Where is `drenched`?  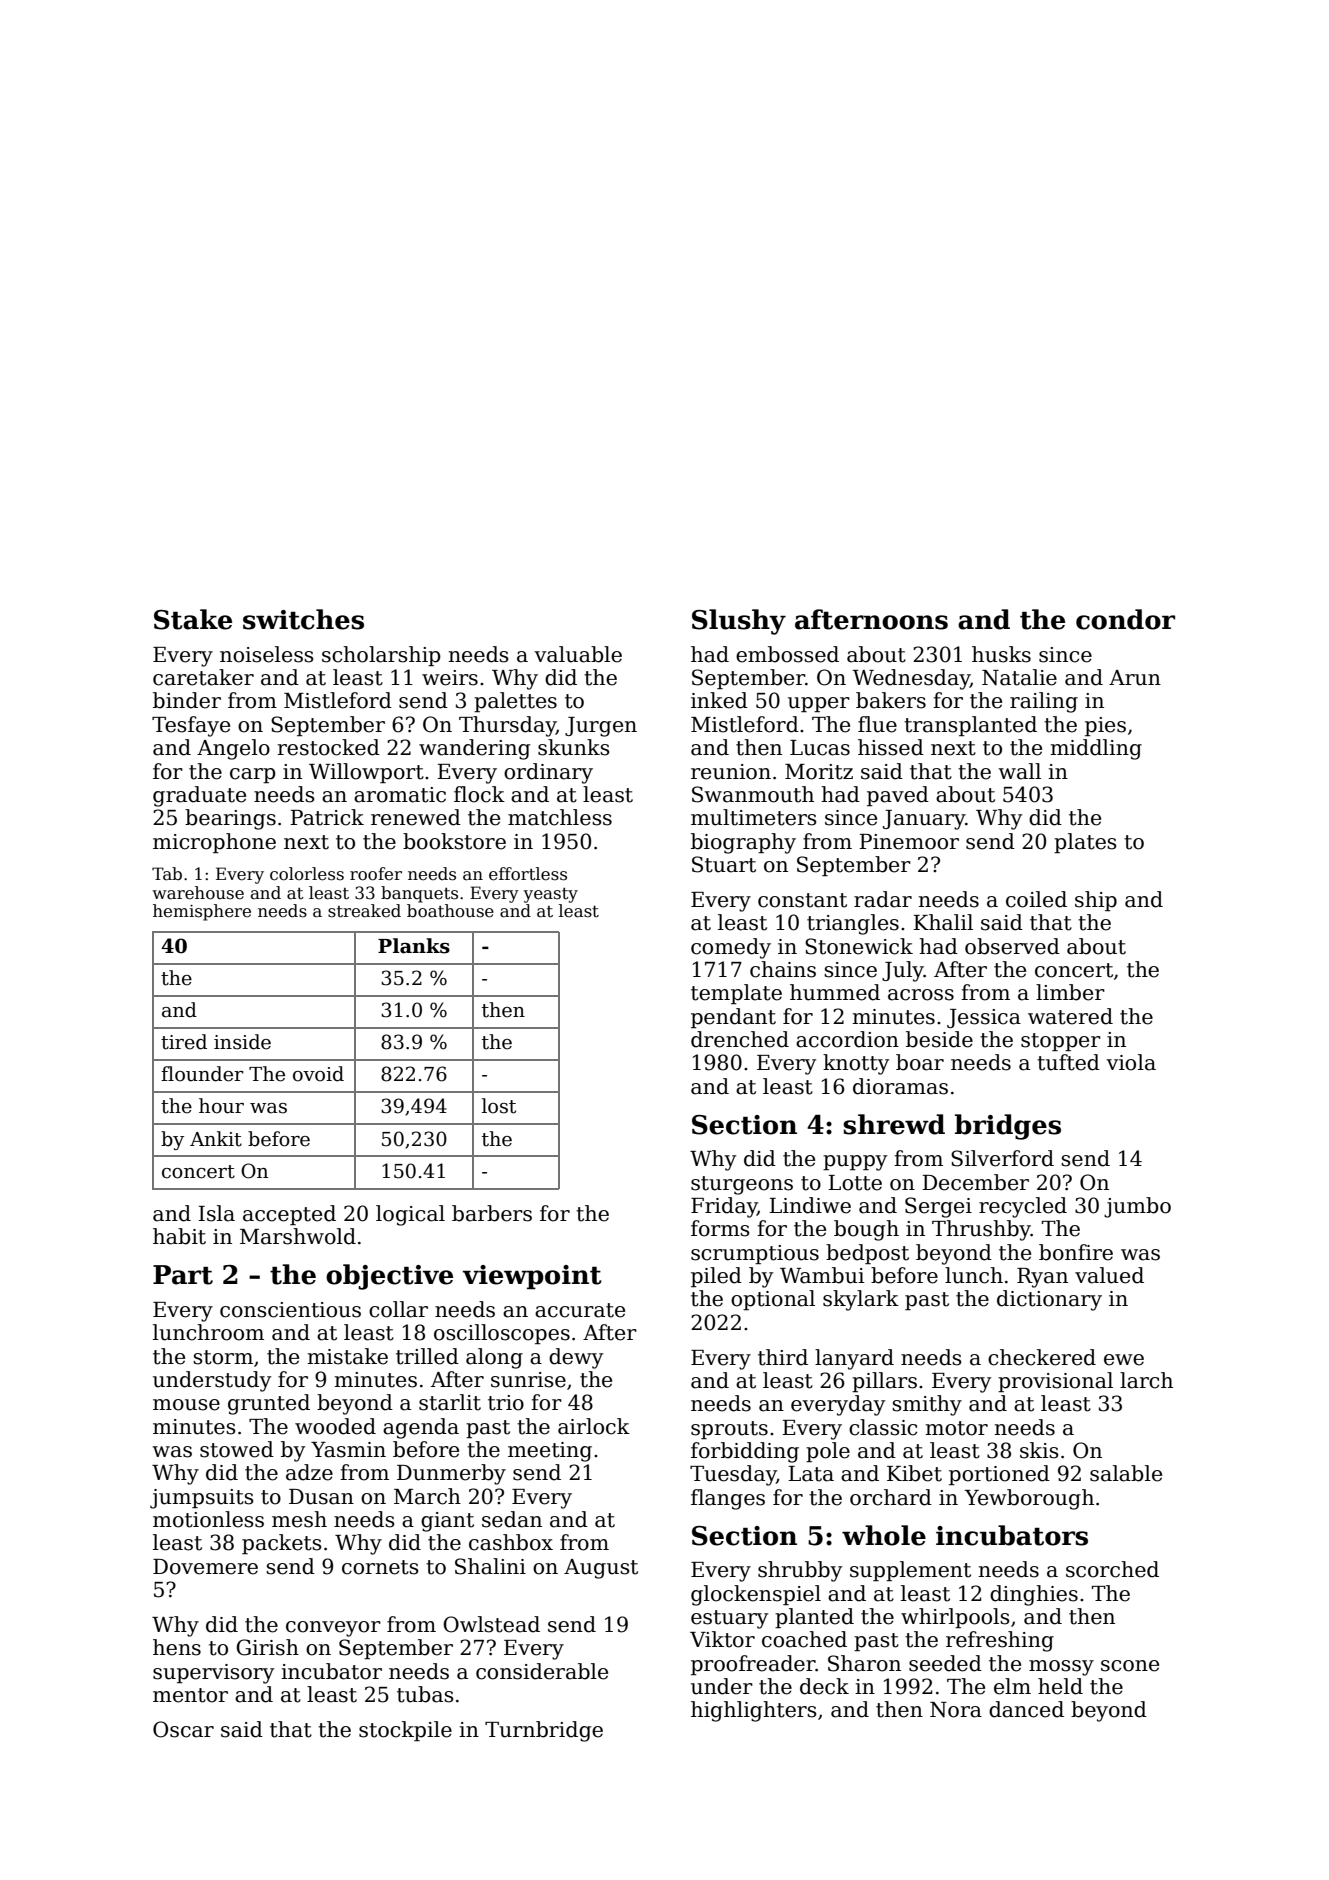
drenched is located at coordinates (740, 1039).
